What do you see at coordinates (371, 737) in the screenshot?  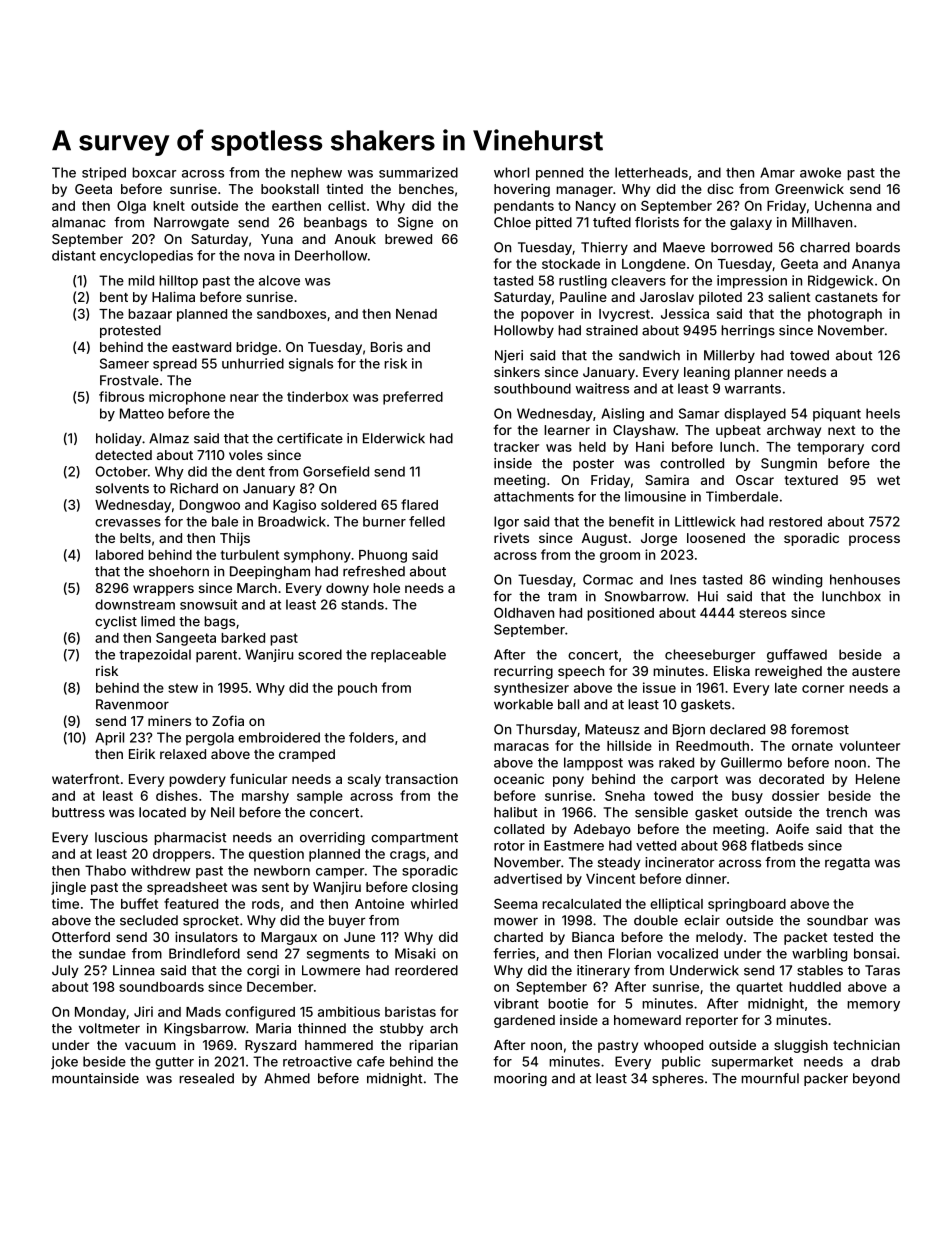 I see `folders` at bounding box center [371, 737].
